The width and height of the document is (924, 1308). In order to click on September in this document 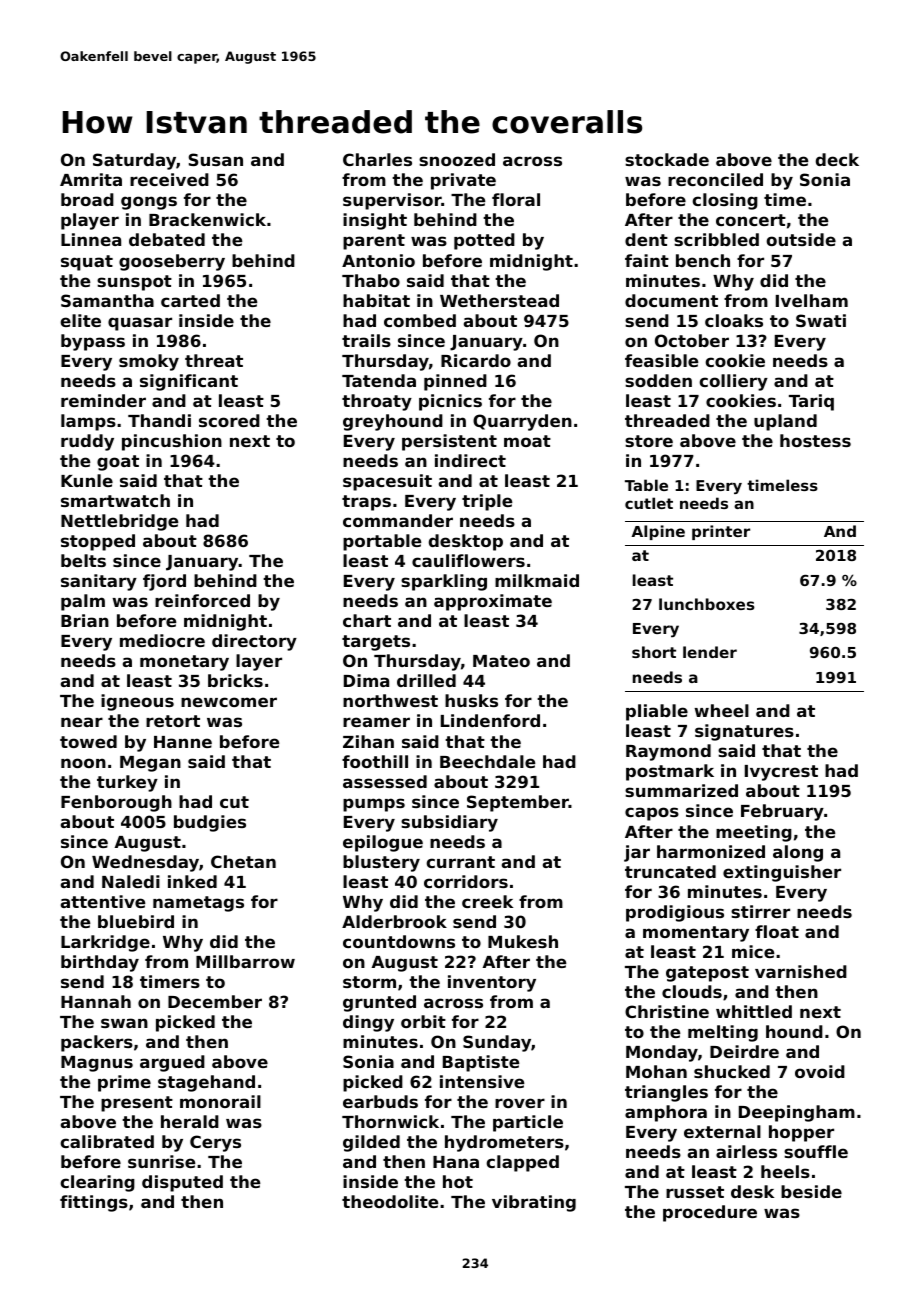, I will do `click(518, 803)`.
